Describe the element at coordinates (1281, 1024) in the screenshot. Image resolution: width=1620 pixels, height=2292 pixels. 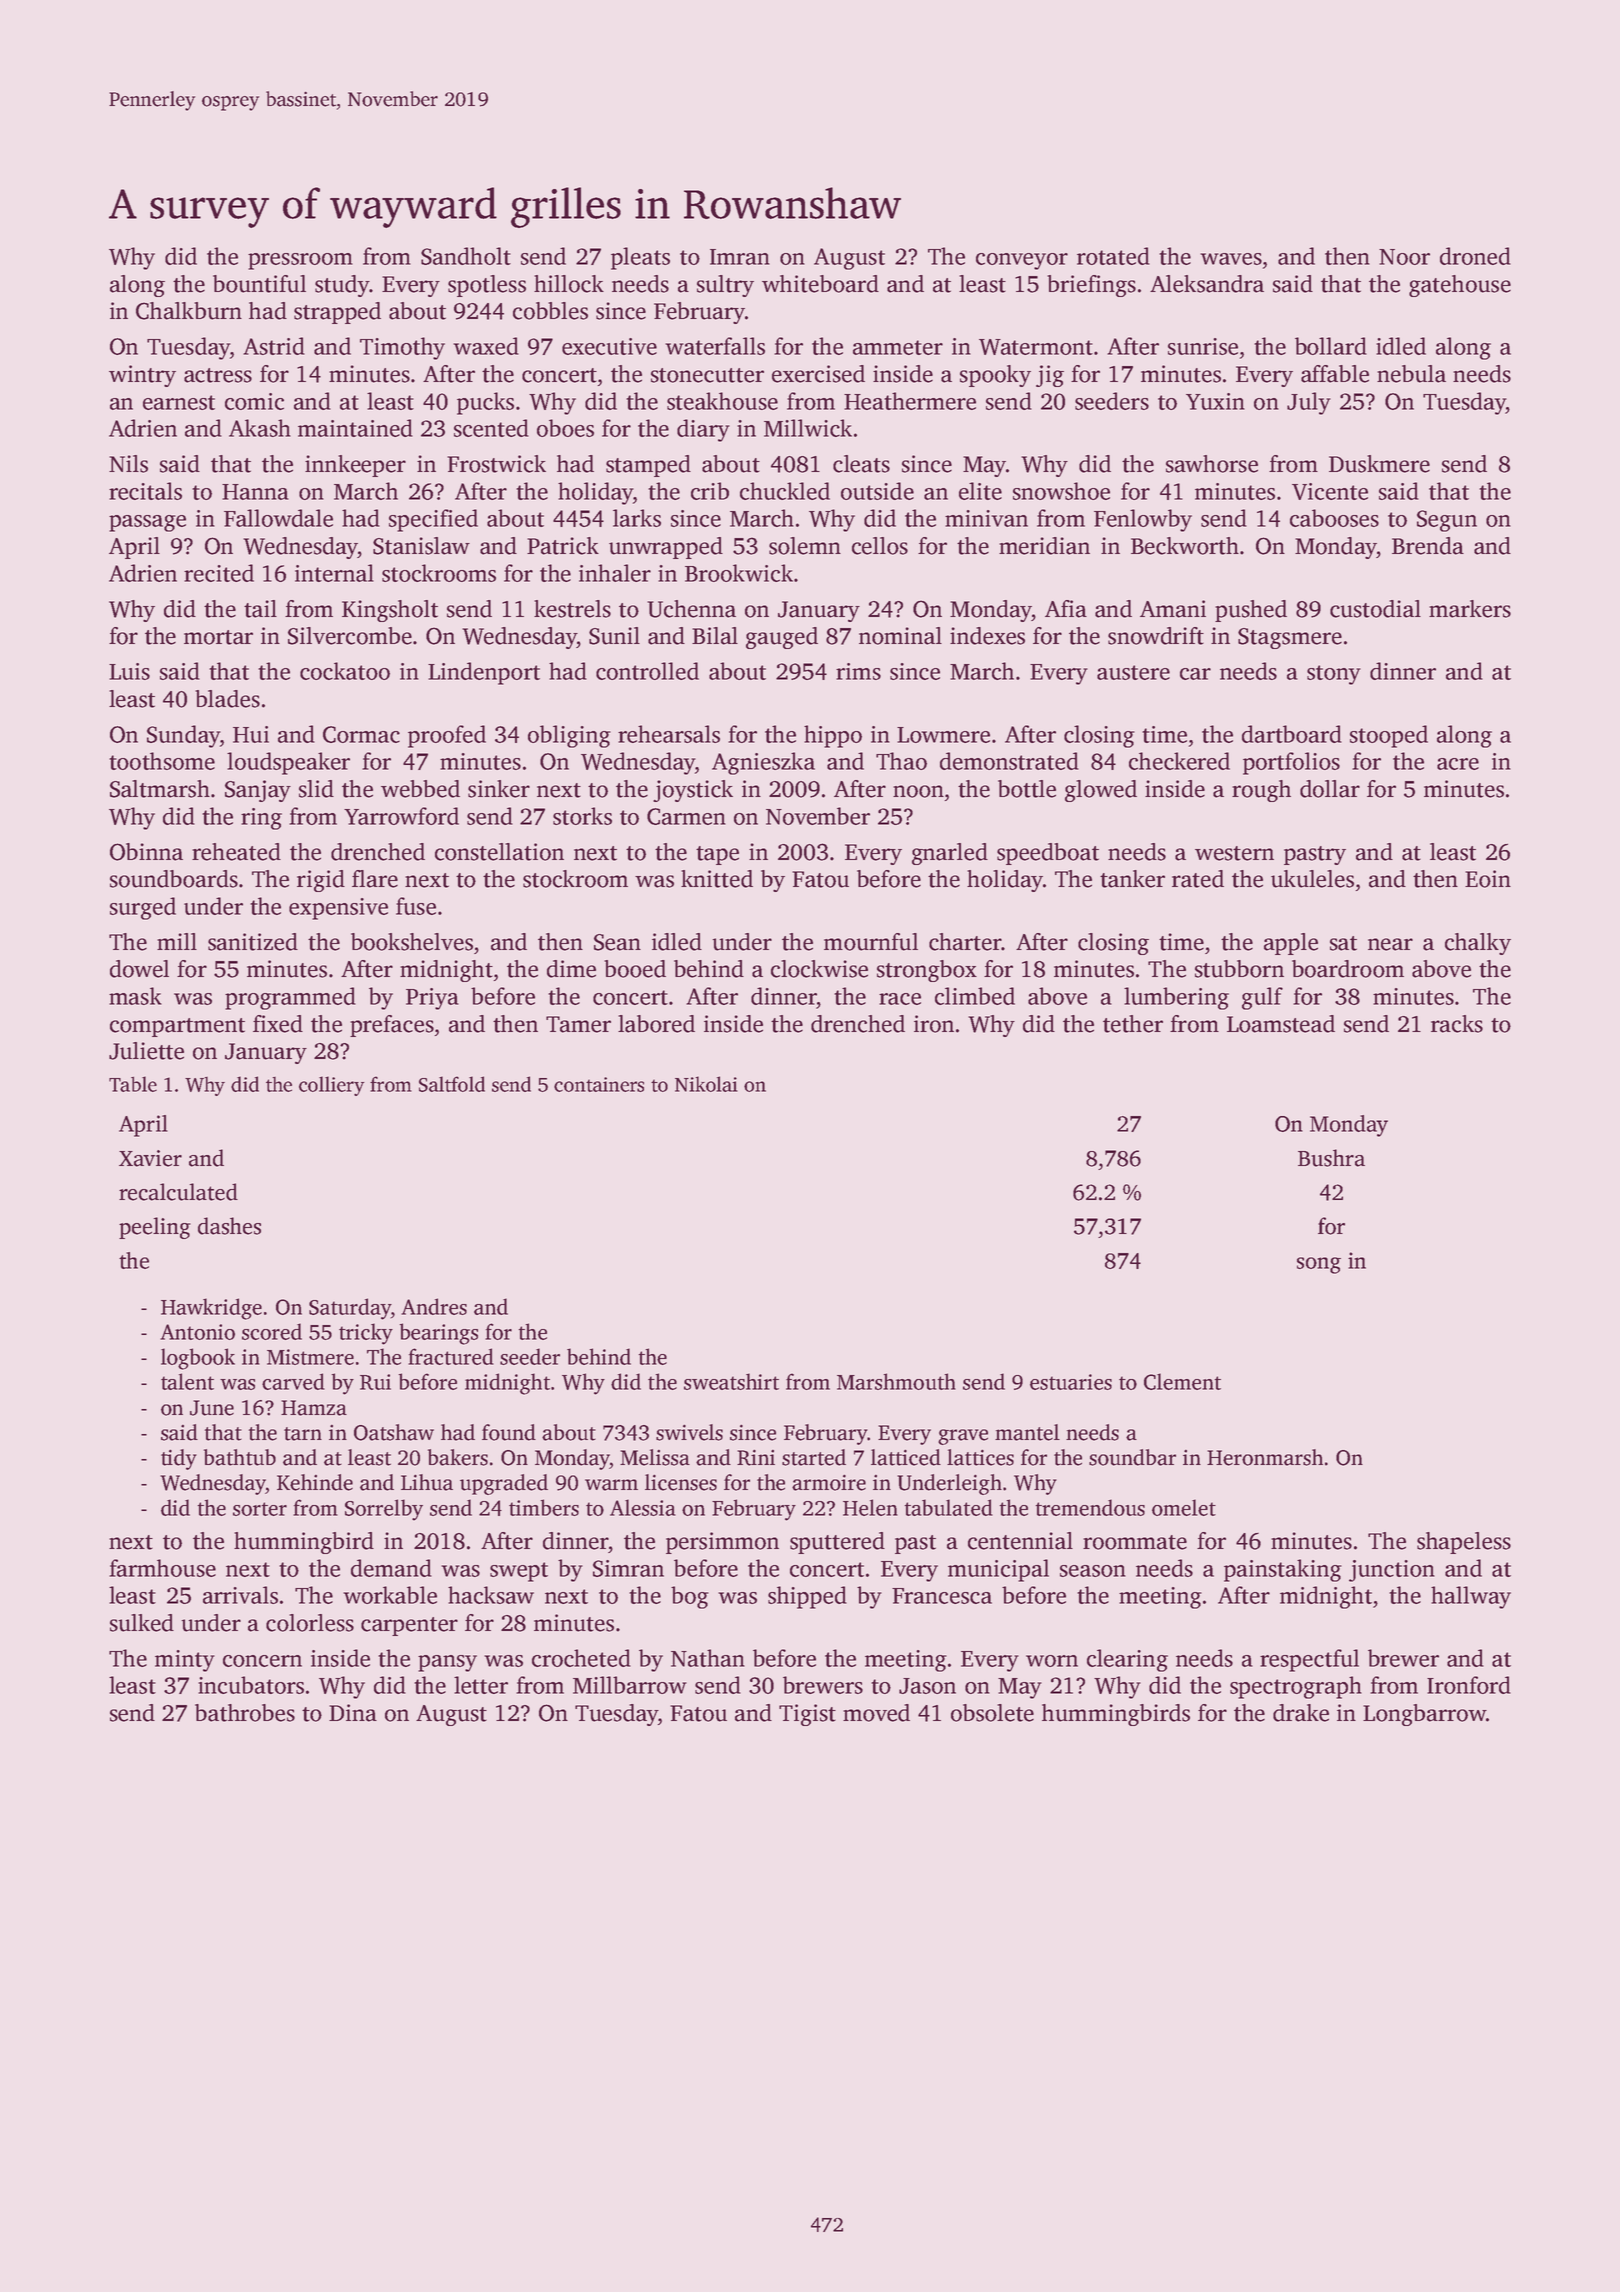
I see `Loamstead` at that location.
